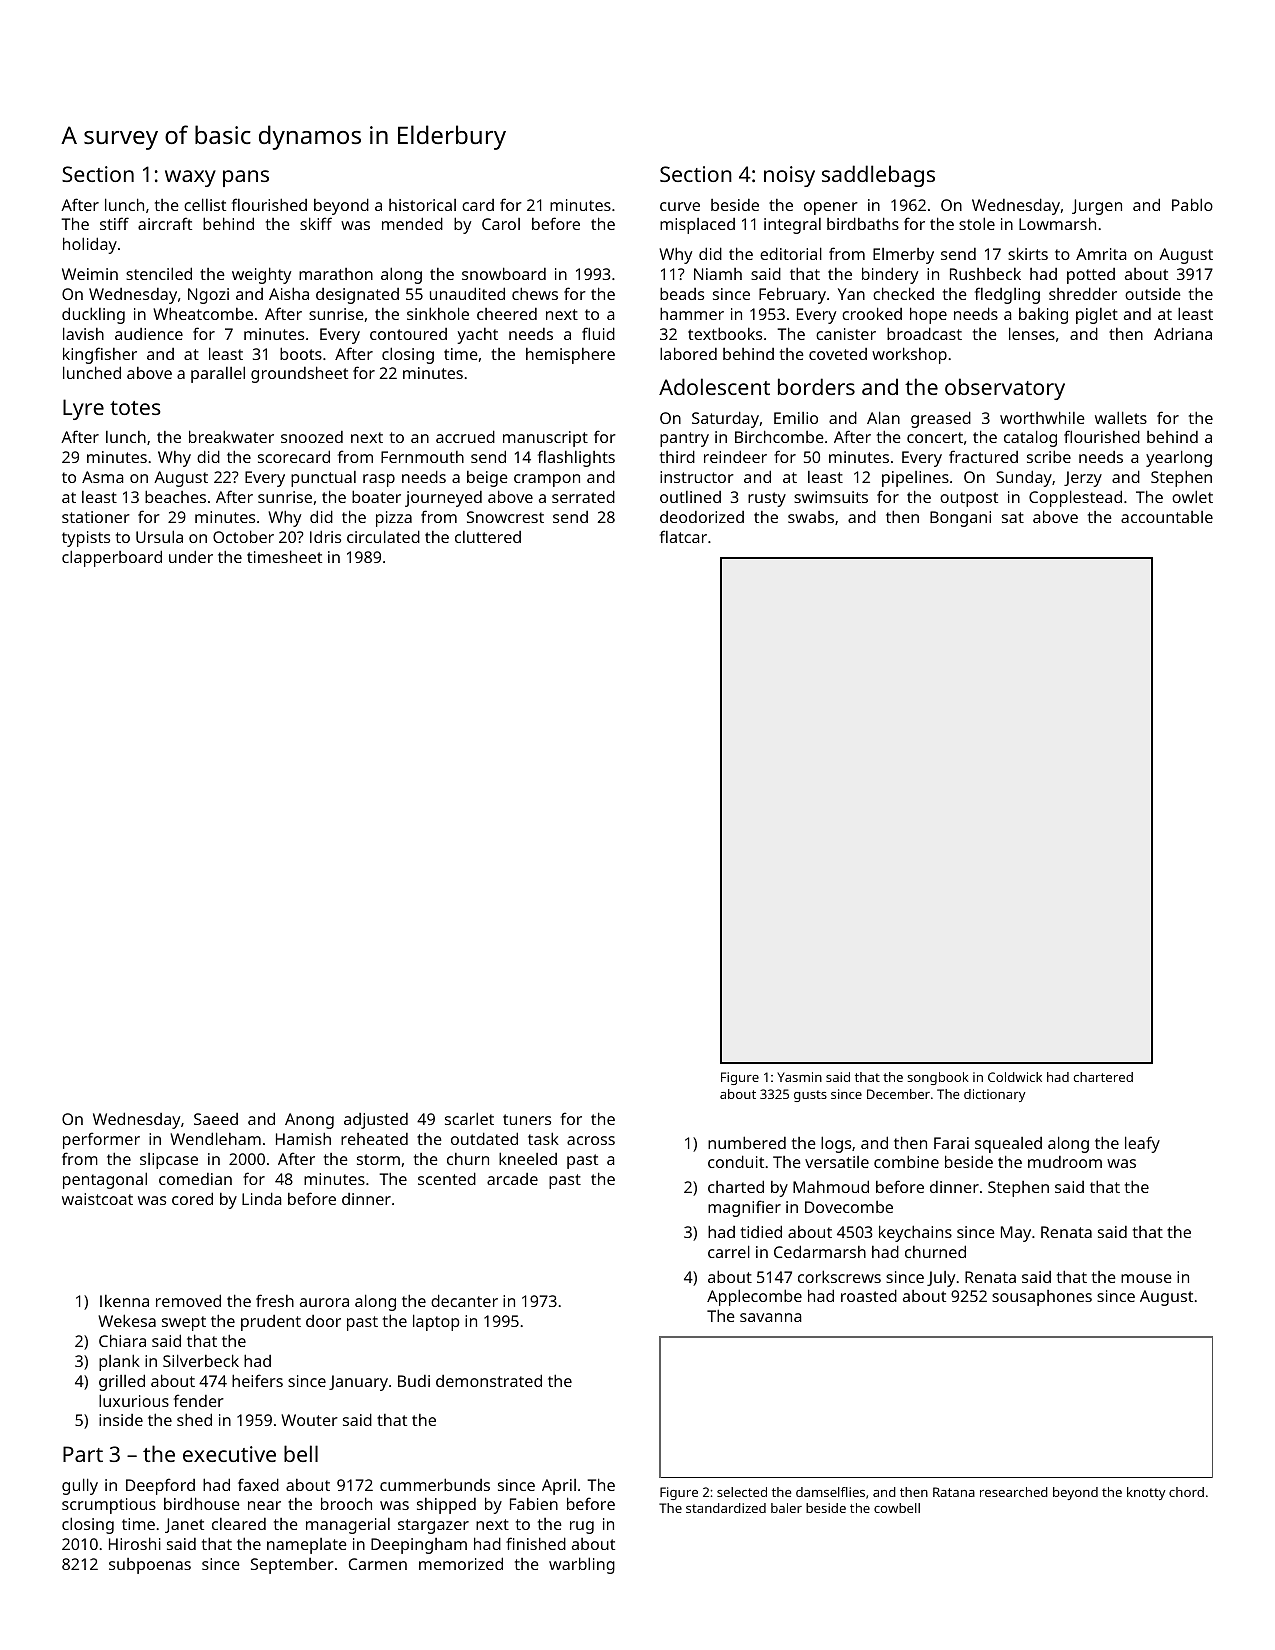 The height and width of the screenshot is (1650, 1275). Describe the element at coordinates (488, 537) in the screenshot. I see `cluttered` at that location.
